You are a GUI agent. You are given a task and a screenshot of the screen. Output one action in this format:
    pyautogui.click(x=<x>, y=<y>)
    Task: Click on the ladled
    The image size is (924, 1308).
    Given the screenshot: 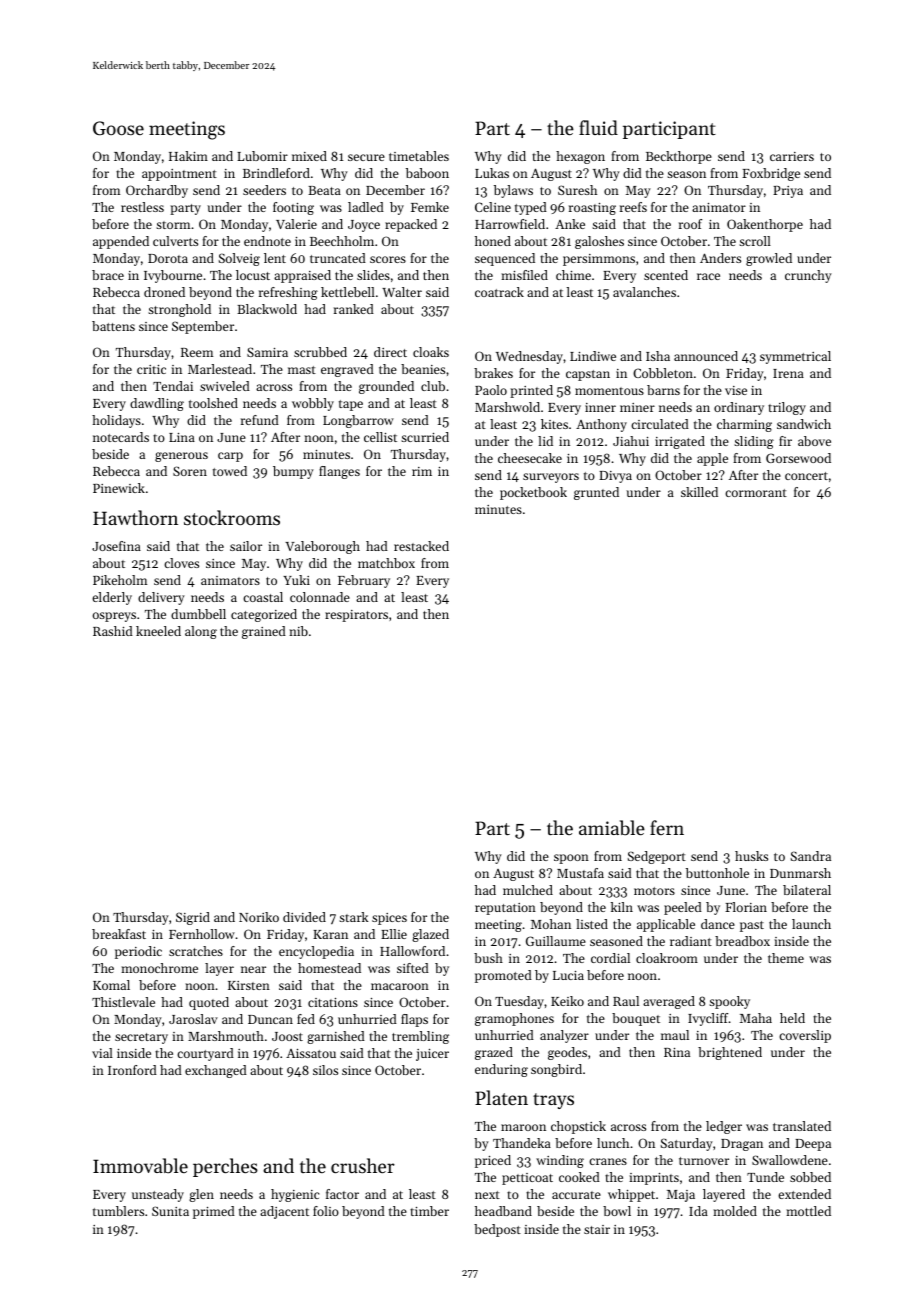 What is the action you would take?
    pyautogui.click(x=366, y=207)
